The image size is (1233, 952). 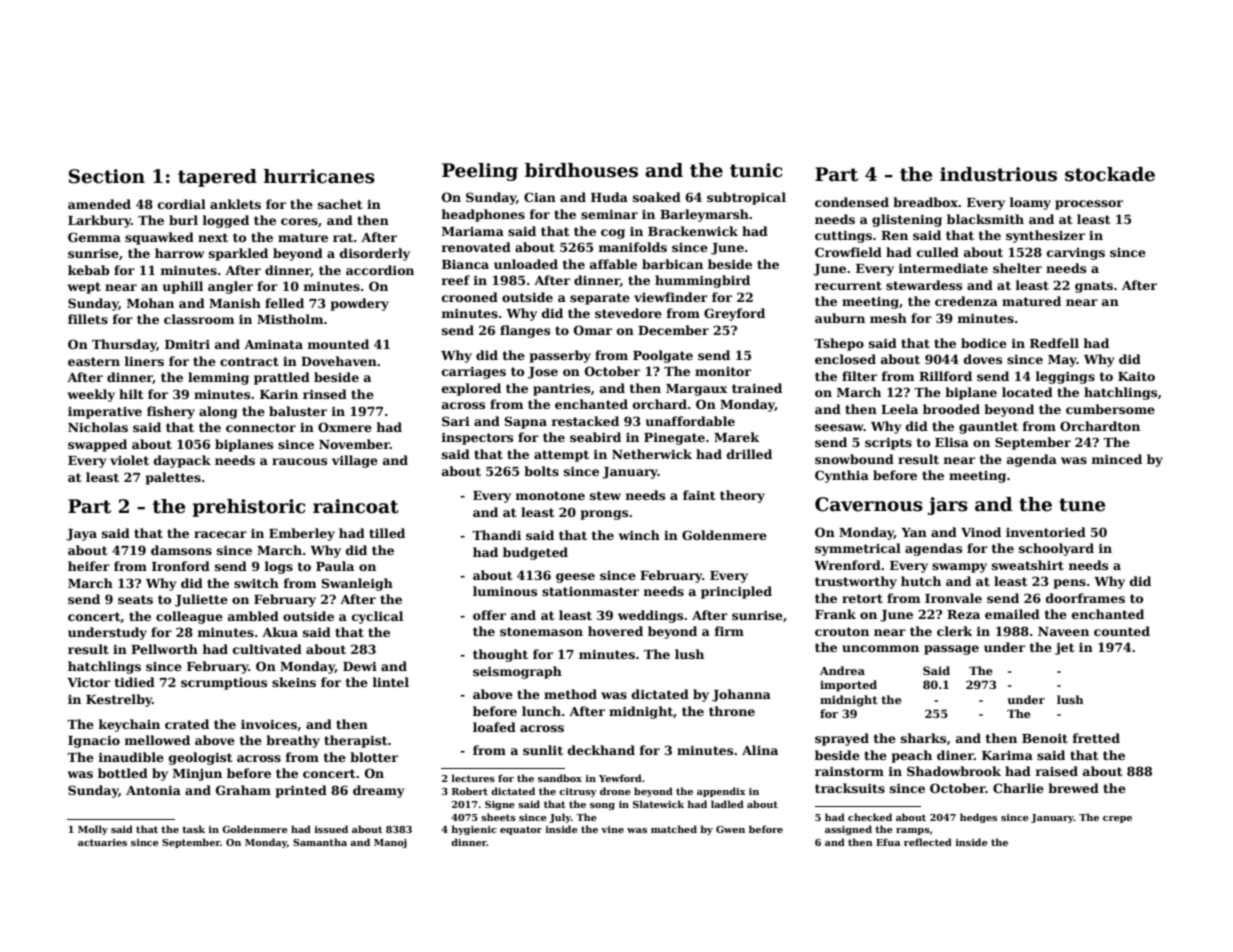 What do you see at coordinates (727, 804) in the screenshot?
I see `ladled` at bounding box center [727, 804].
